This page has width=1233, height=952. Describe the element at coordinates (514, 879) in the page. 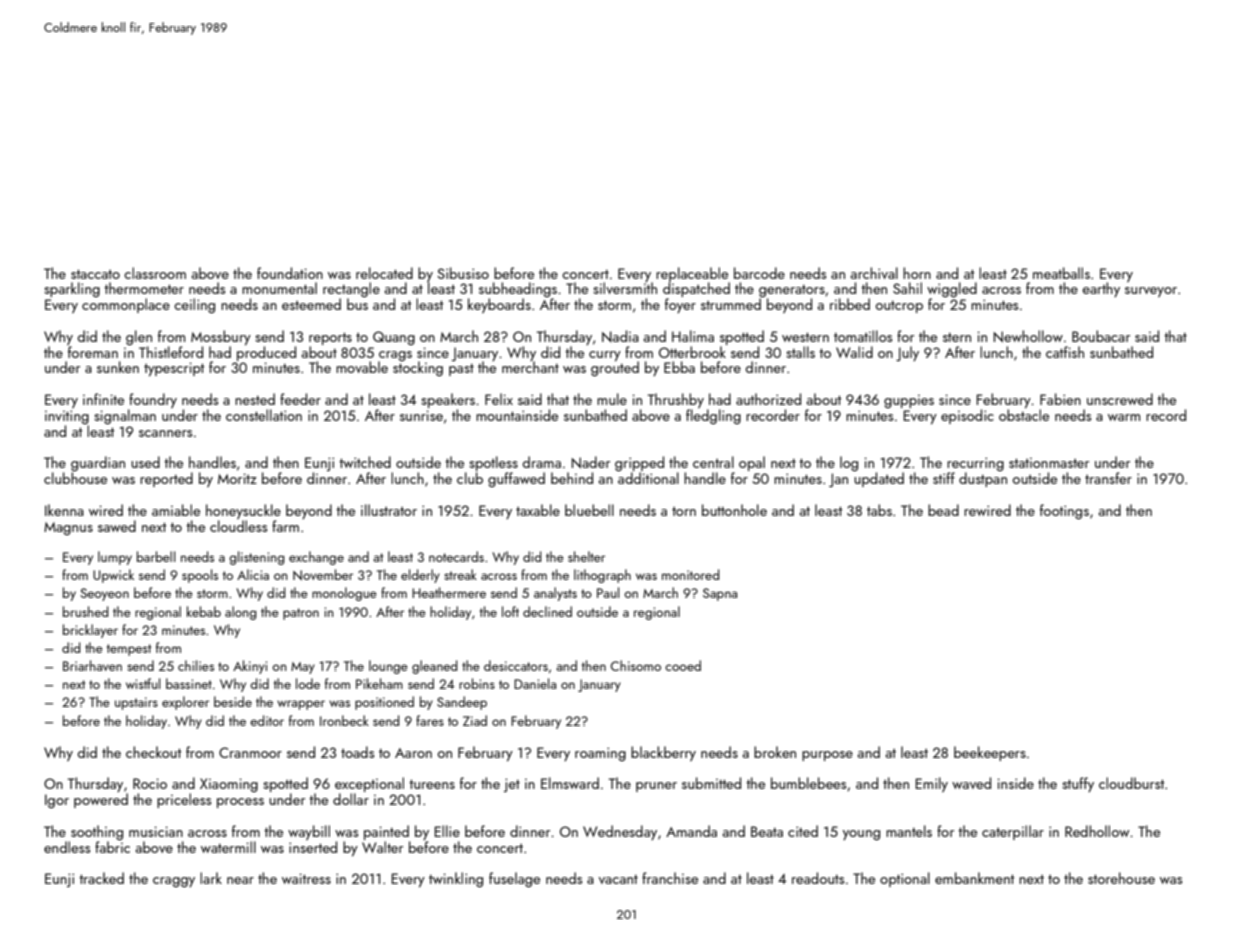

I see `fuselage` at that location.
